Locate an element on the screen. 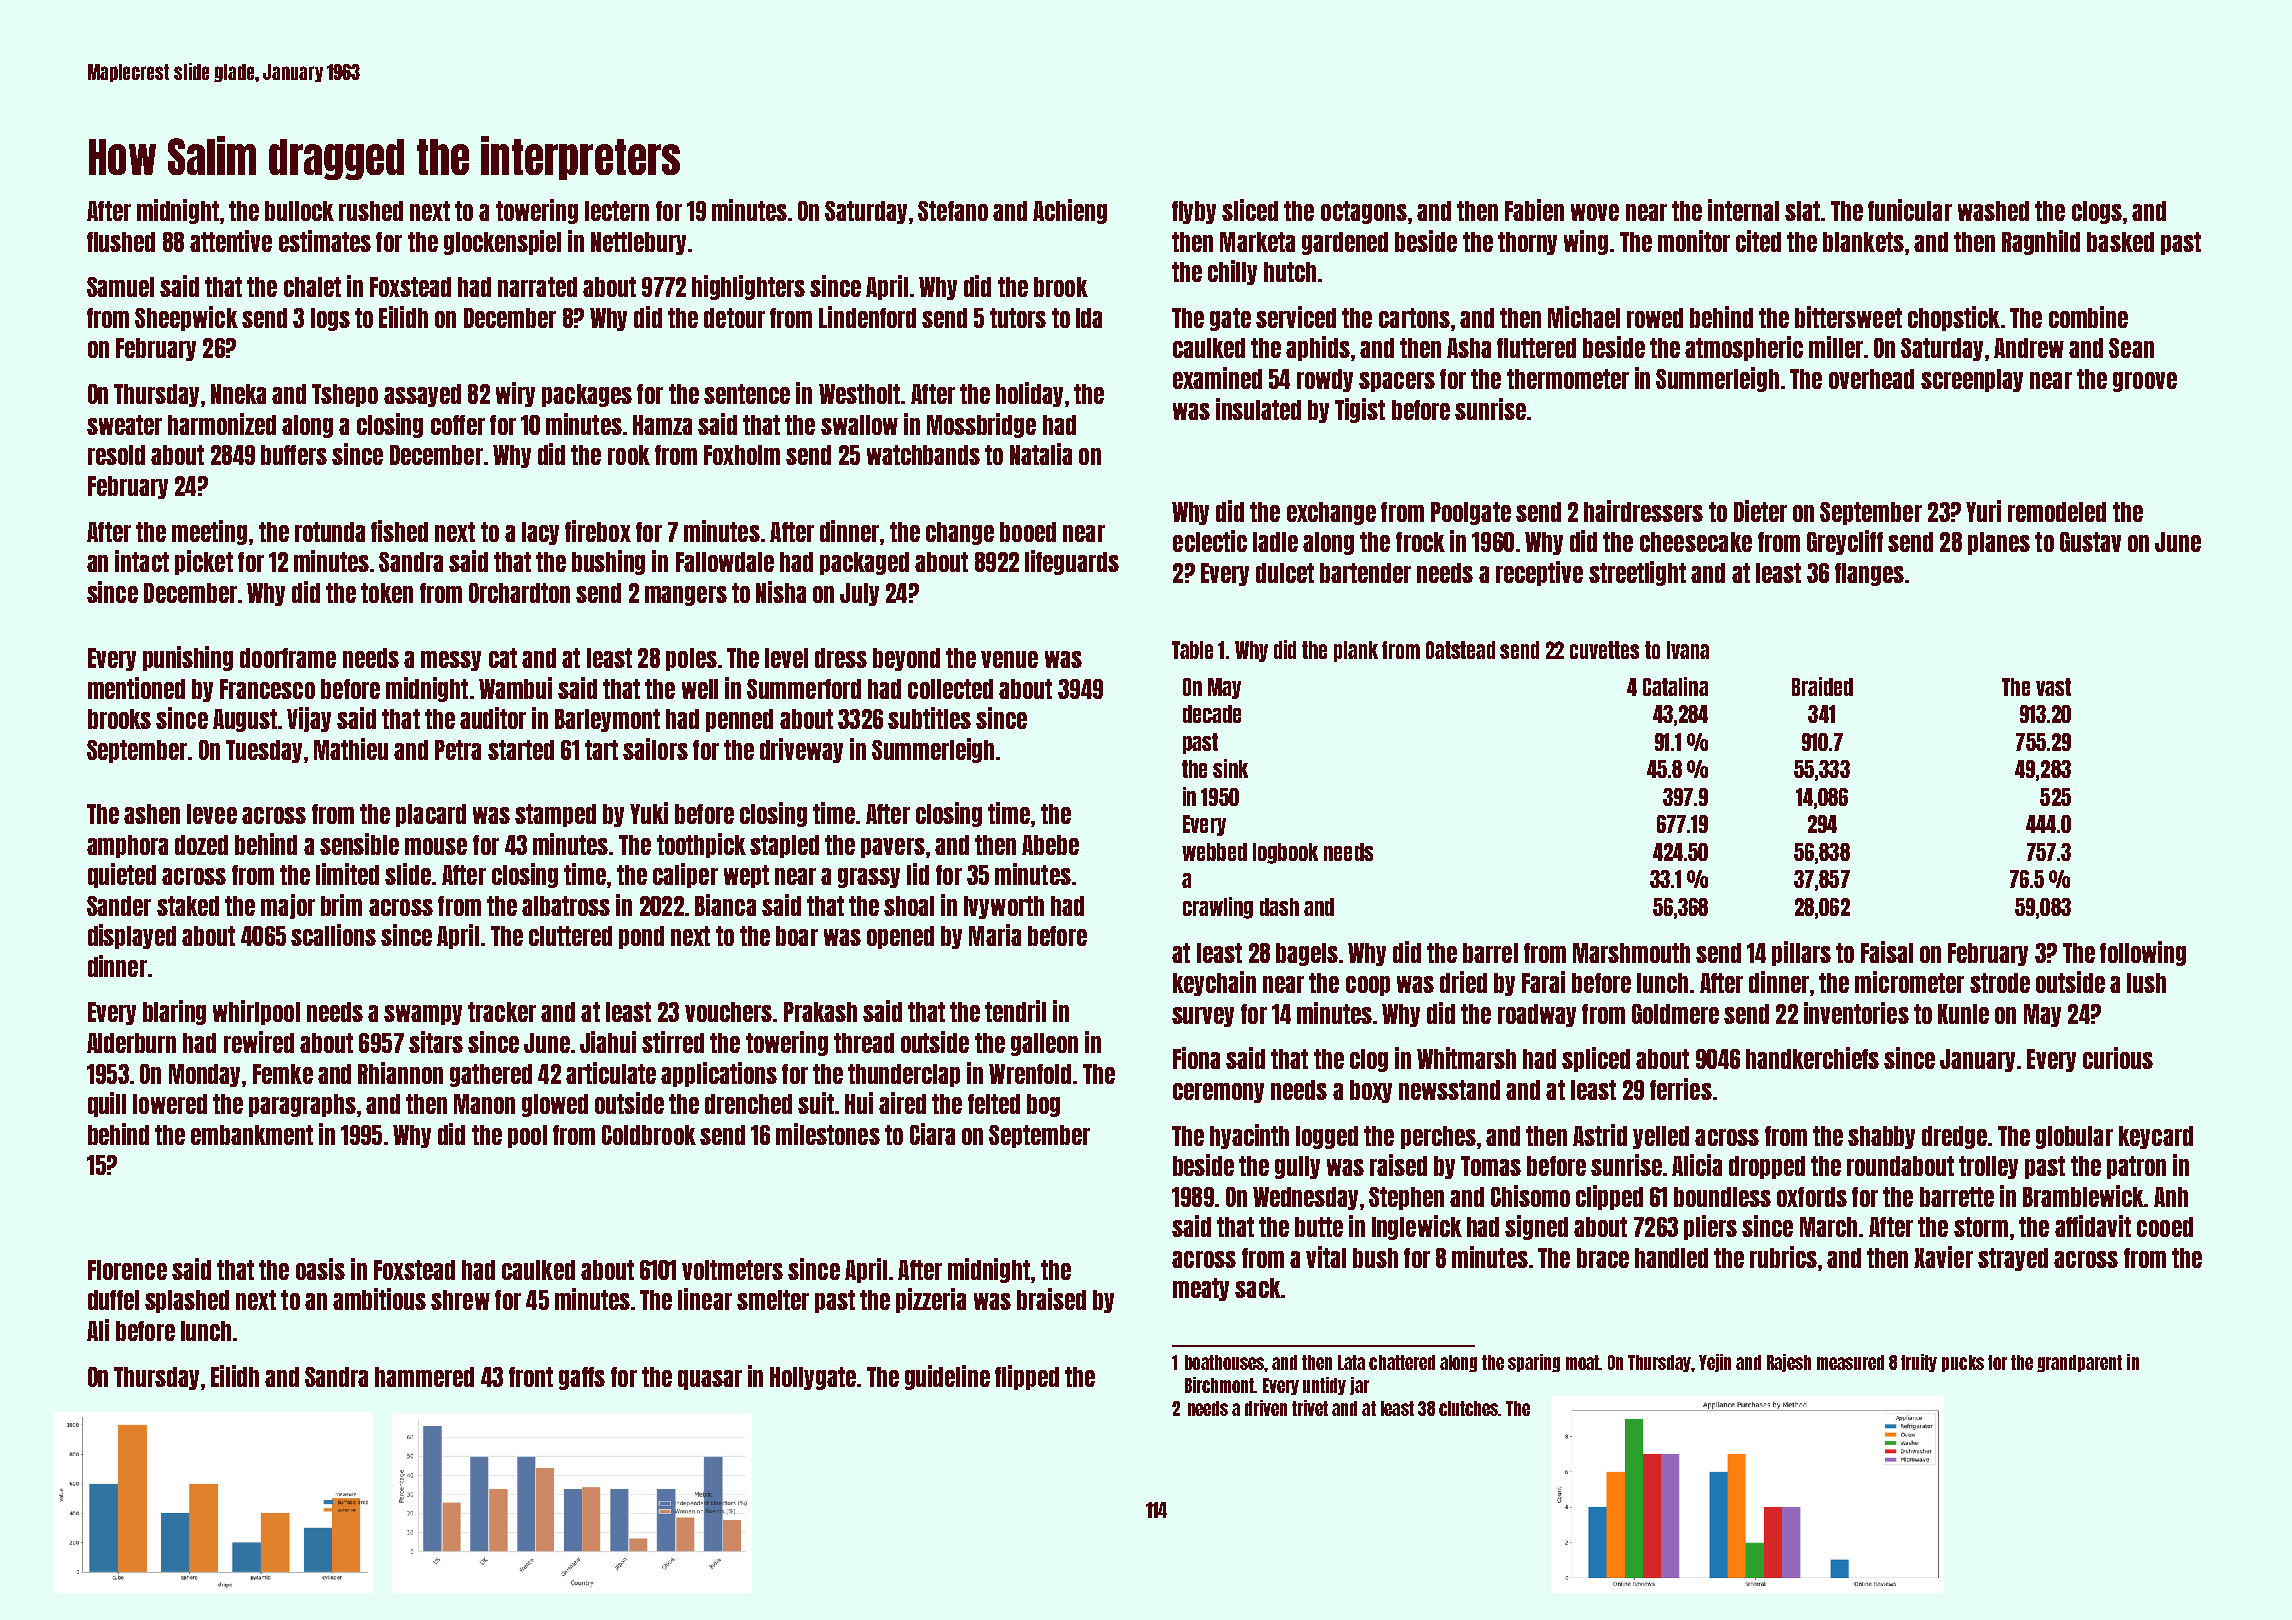 The height and width of the screenshot is (1620, 2292). groove is located at coordinates (2145, 382).
